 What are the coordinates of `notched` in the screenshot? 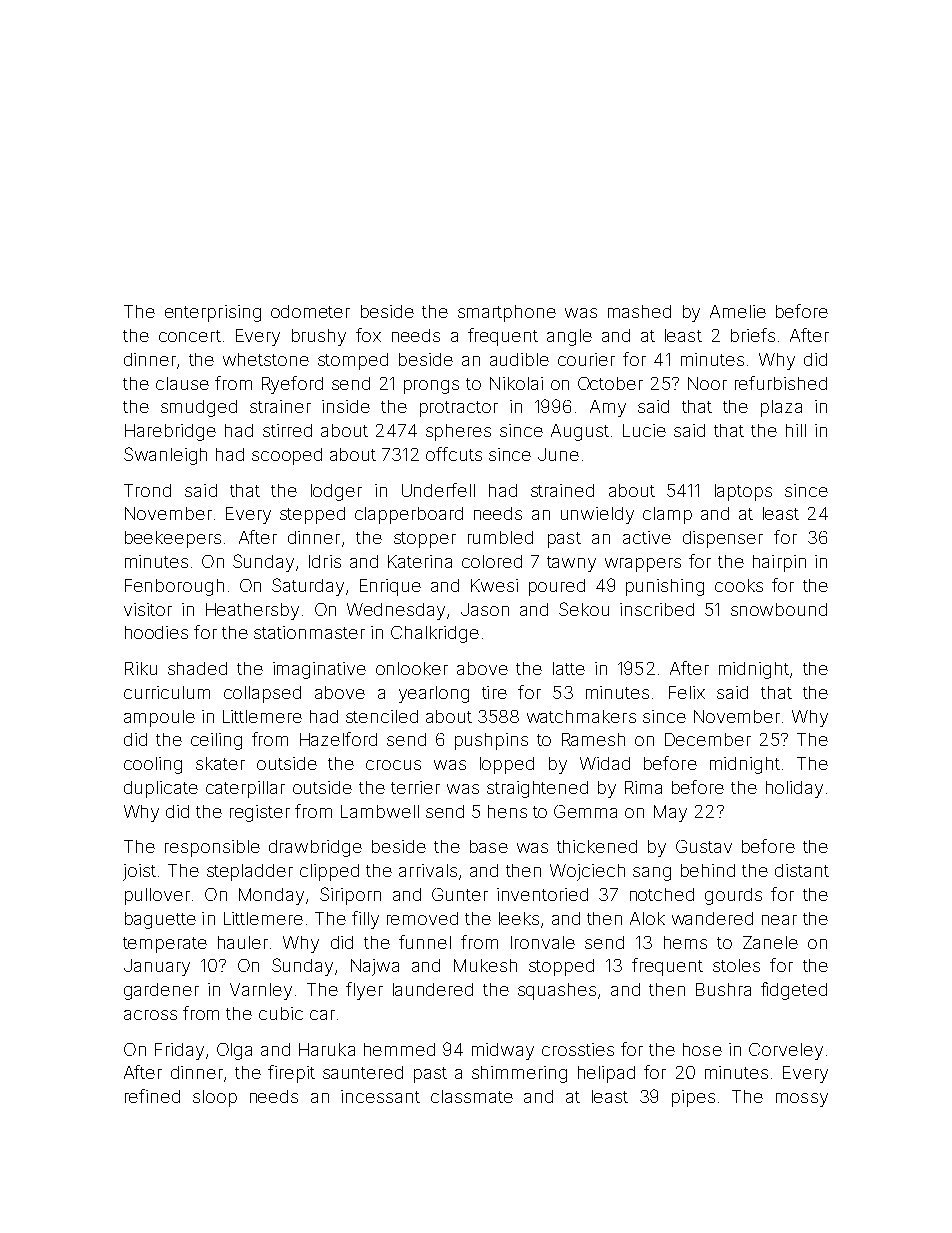 It's located at (662, 894).
